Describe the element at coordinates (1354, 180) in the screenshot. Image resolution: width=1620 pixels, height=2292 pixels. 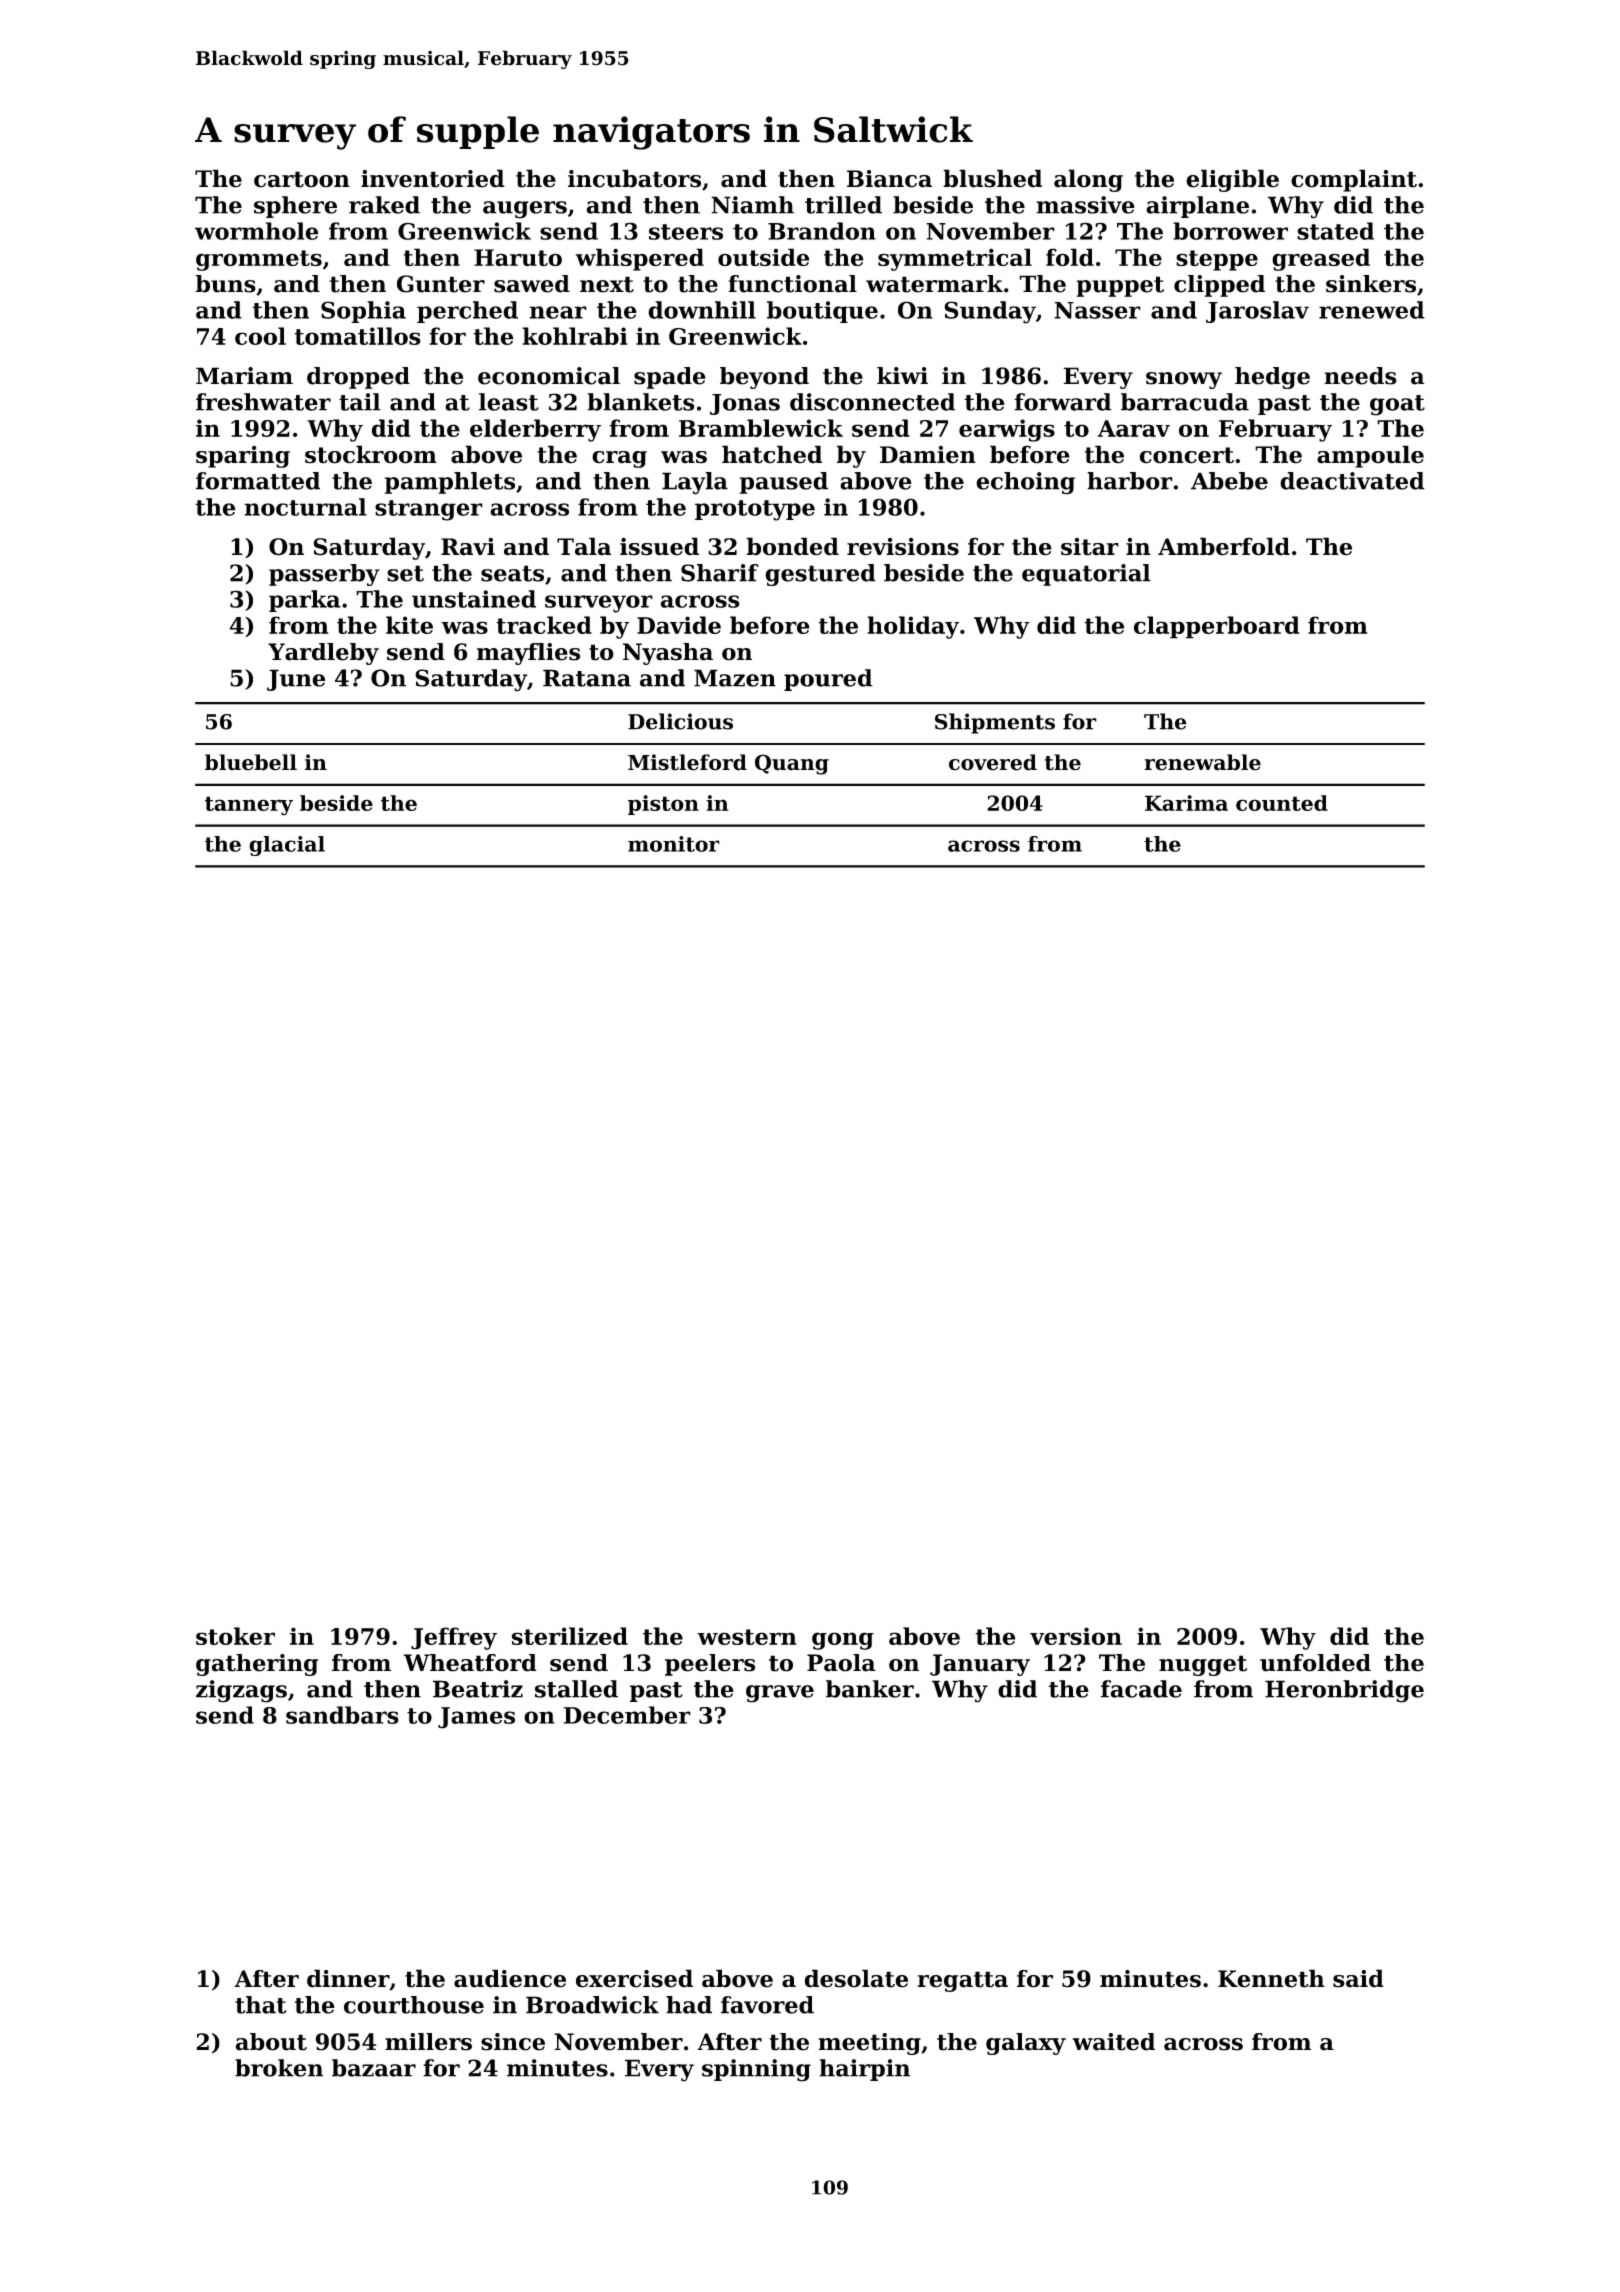
I see `complaint` at that location.
